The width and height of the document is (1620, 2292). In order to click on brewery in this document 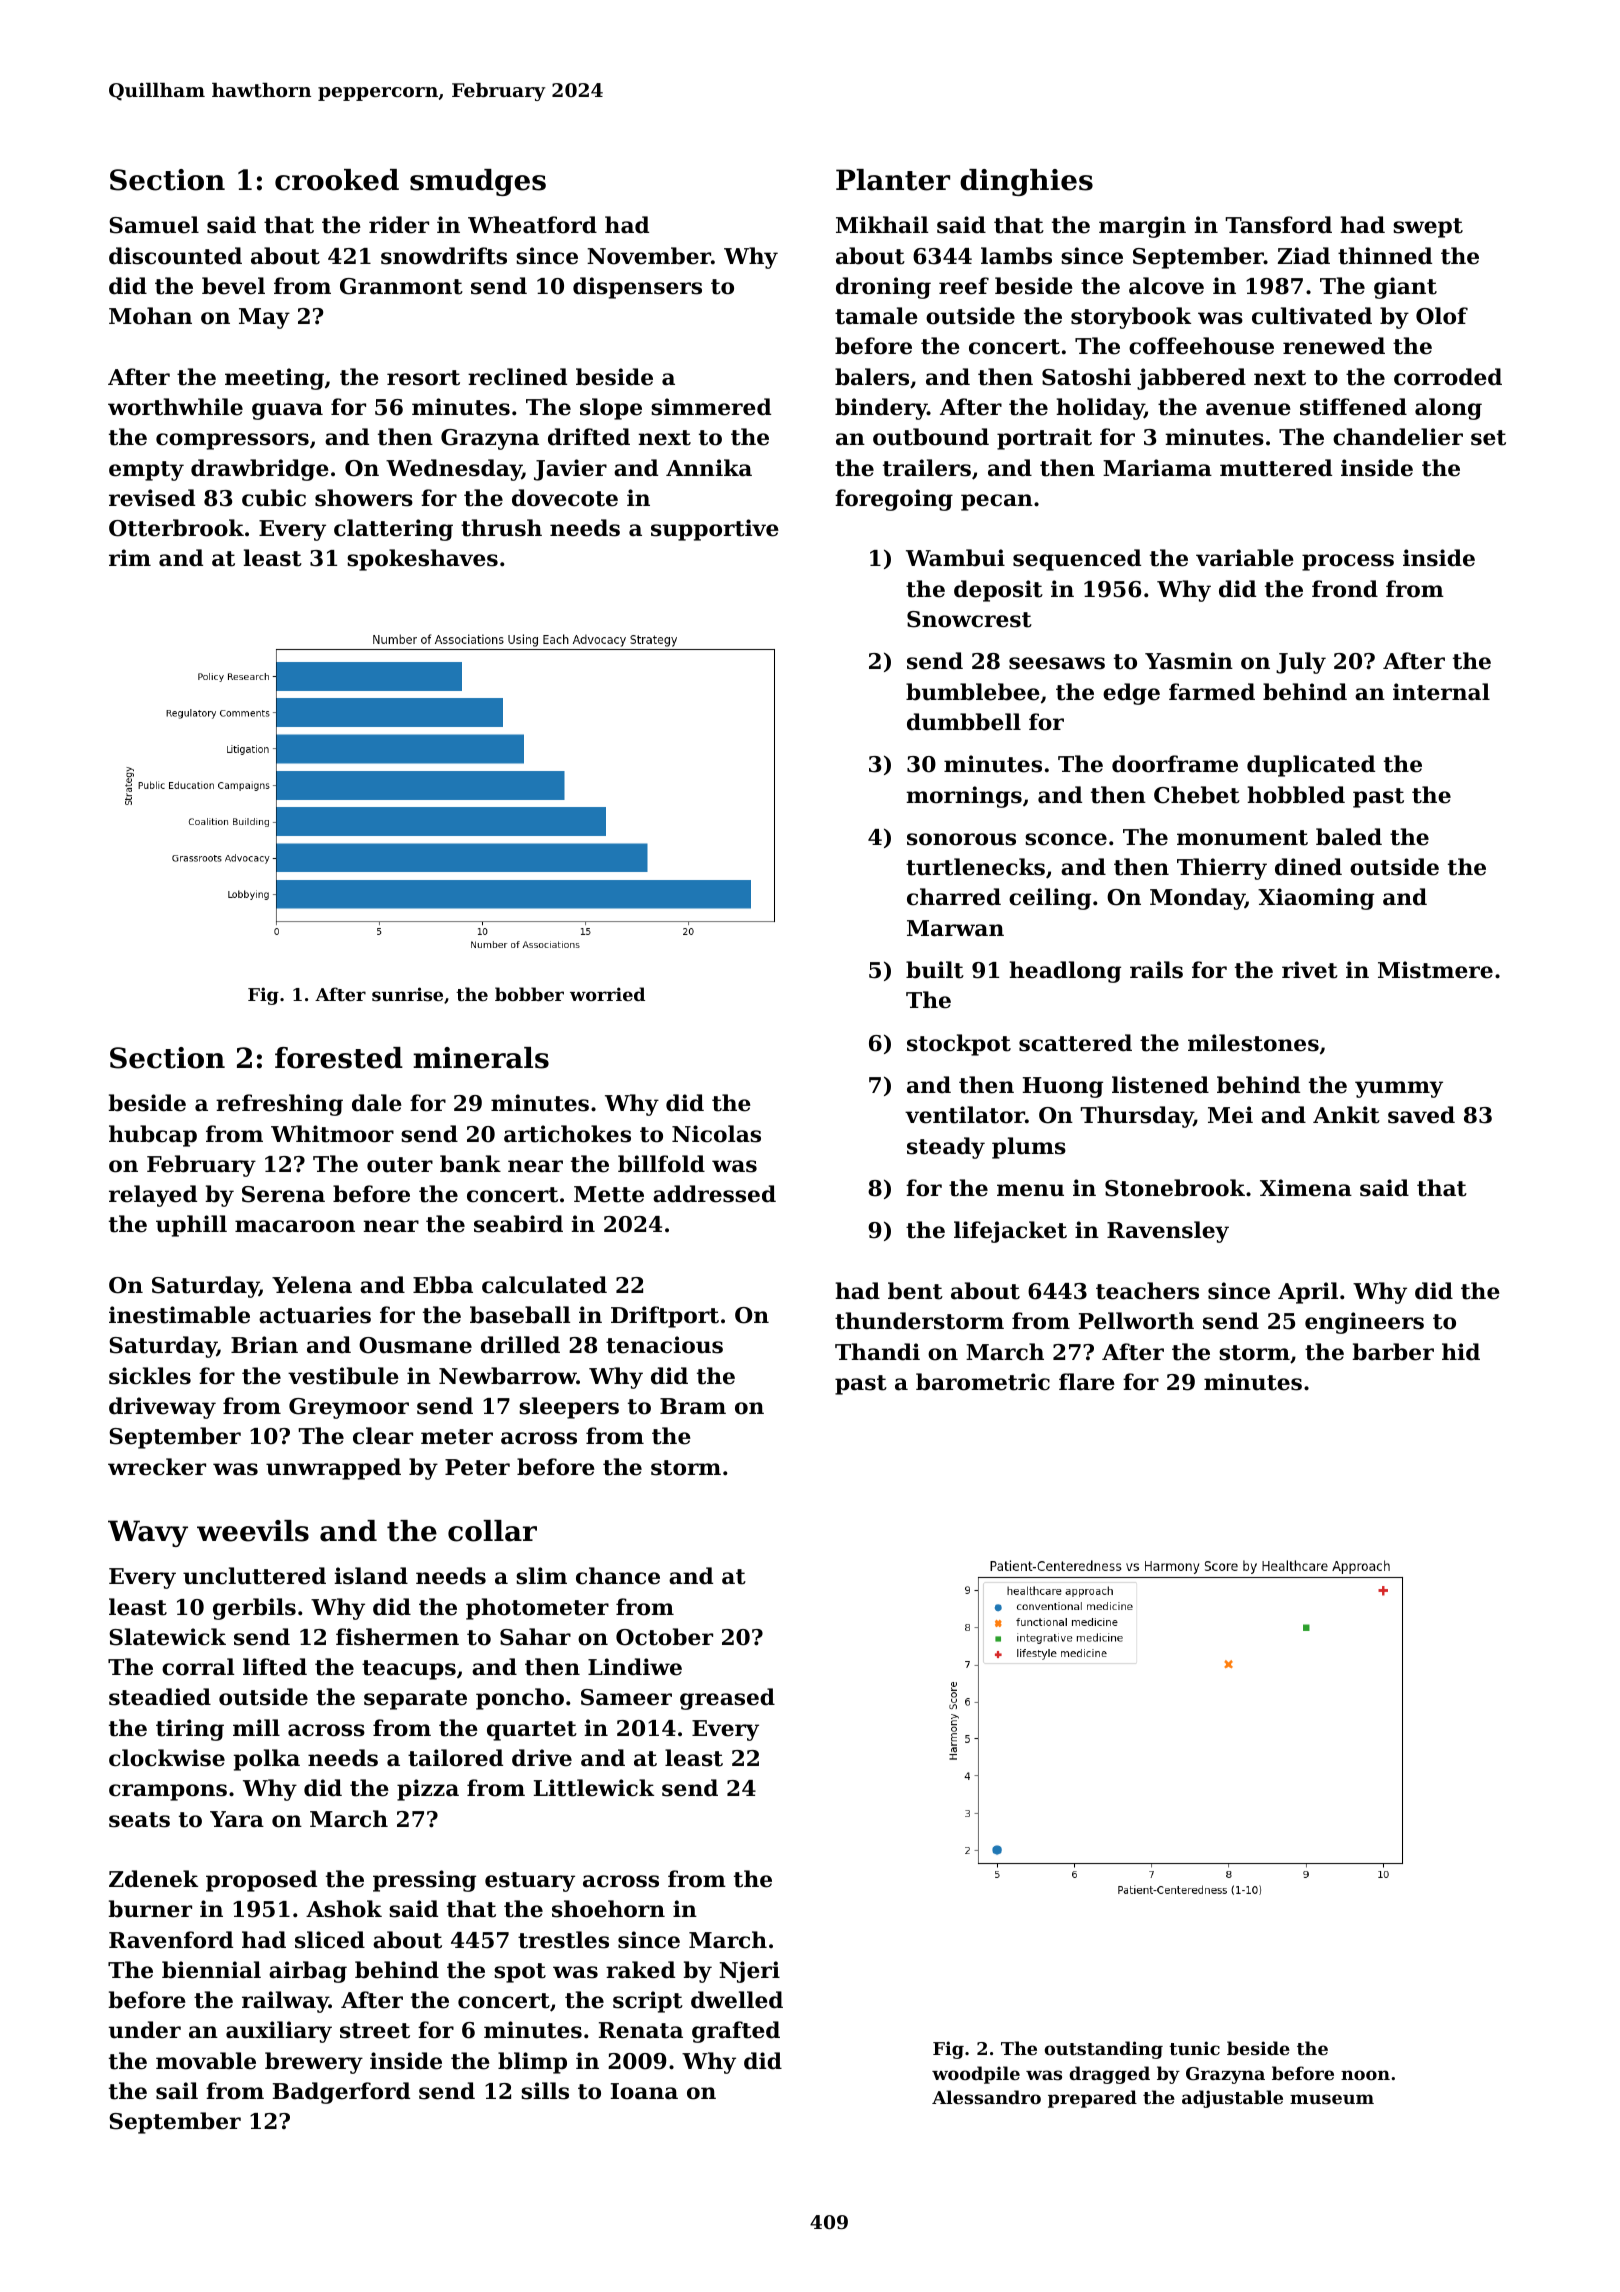, I will do `click(314, 2063)`.
